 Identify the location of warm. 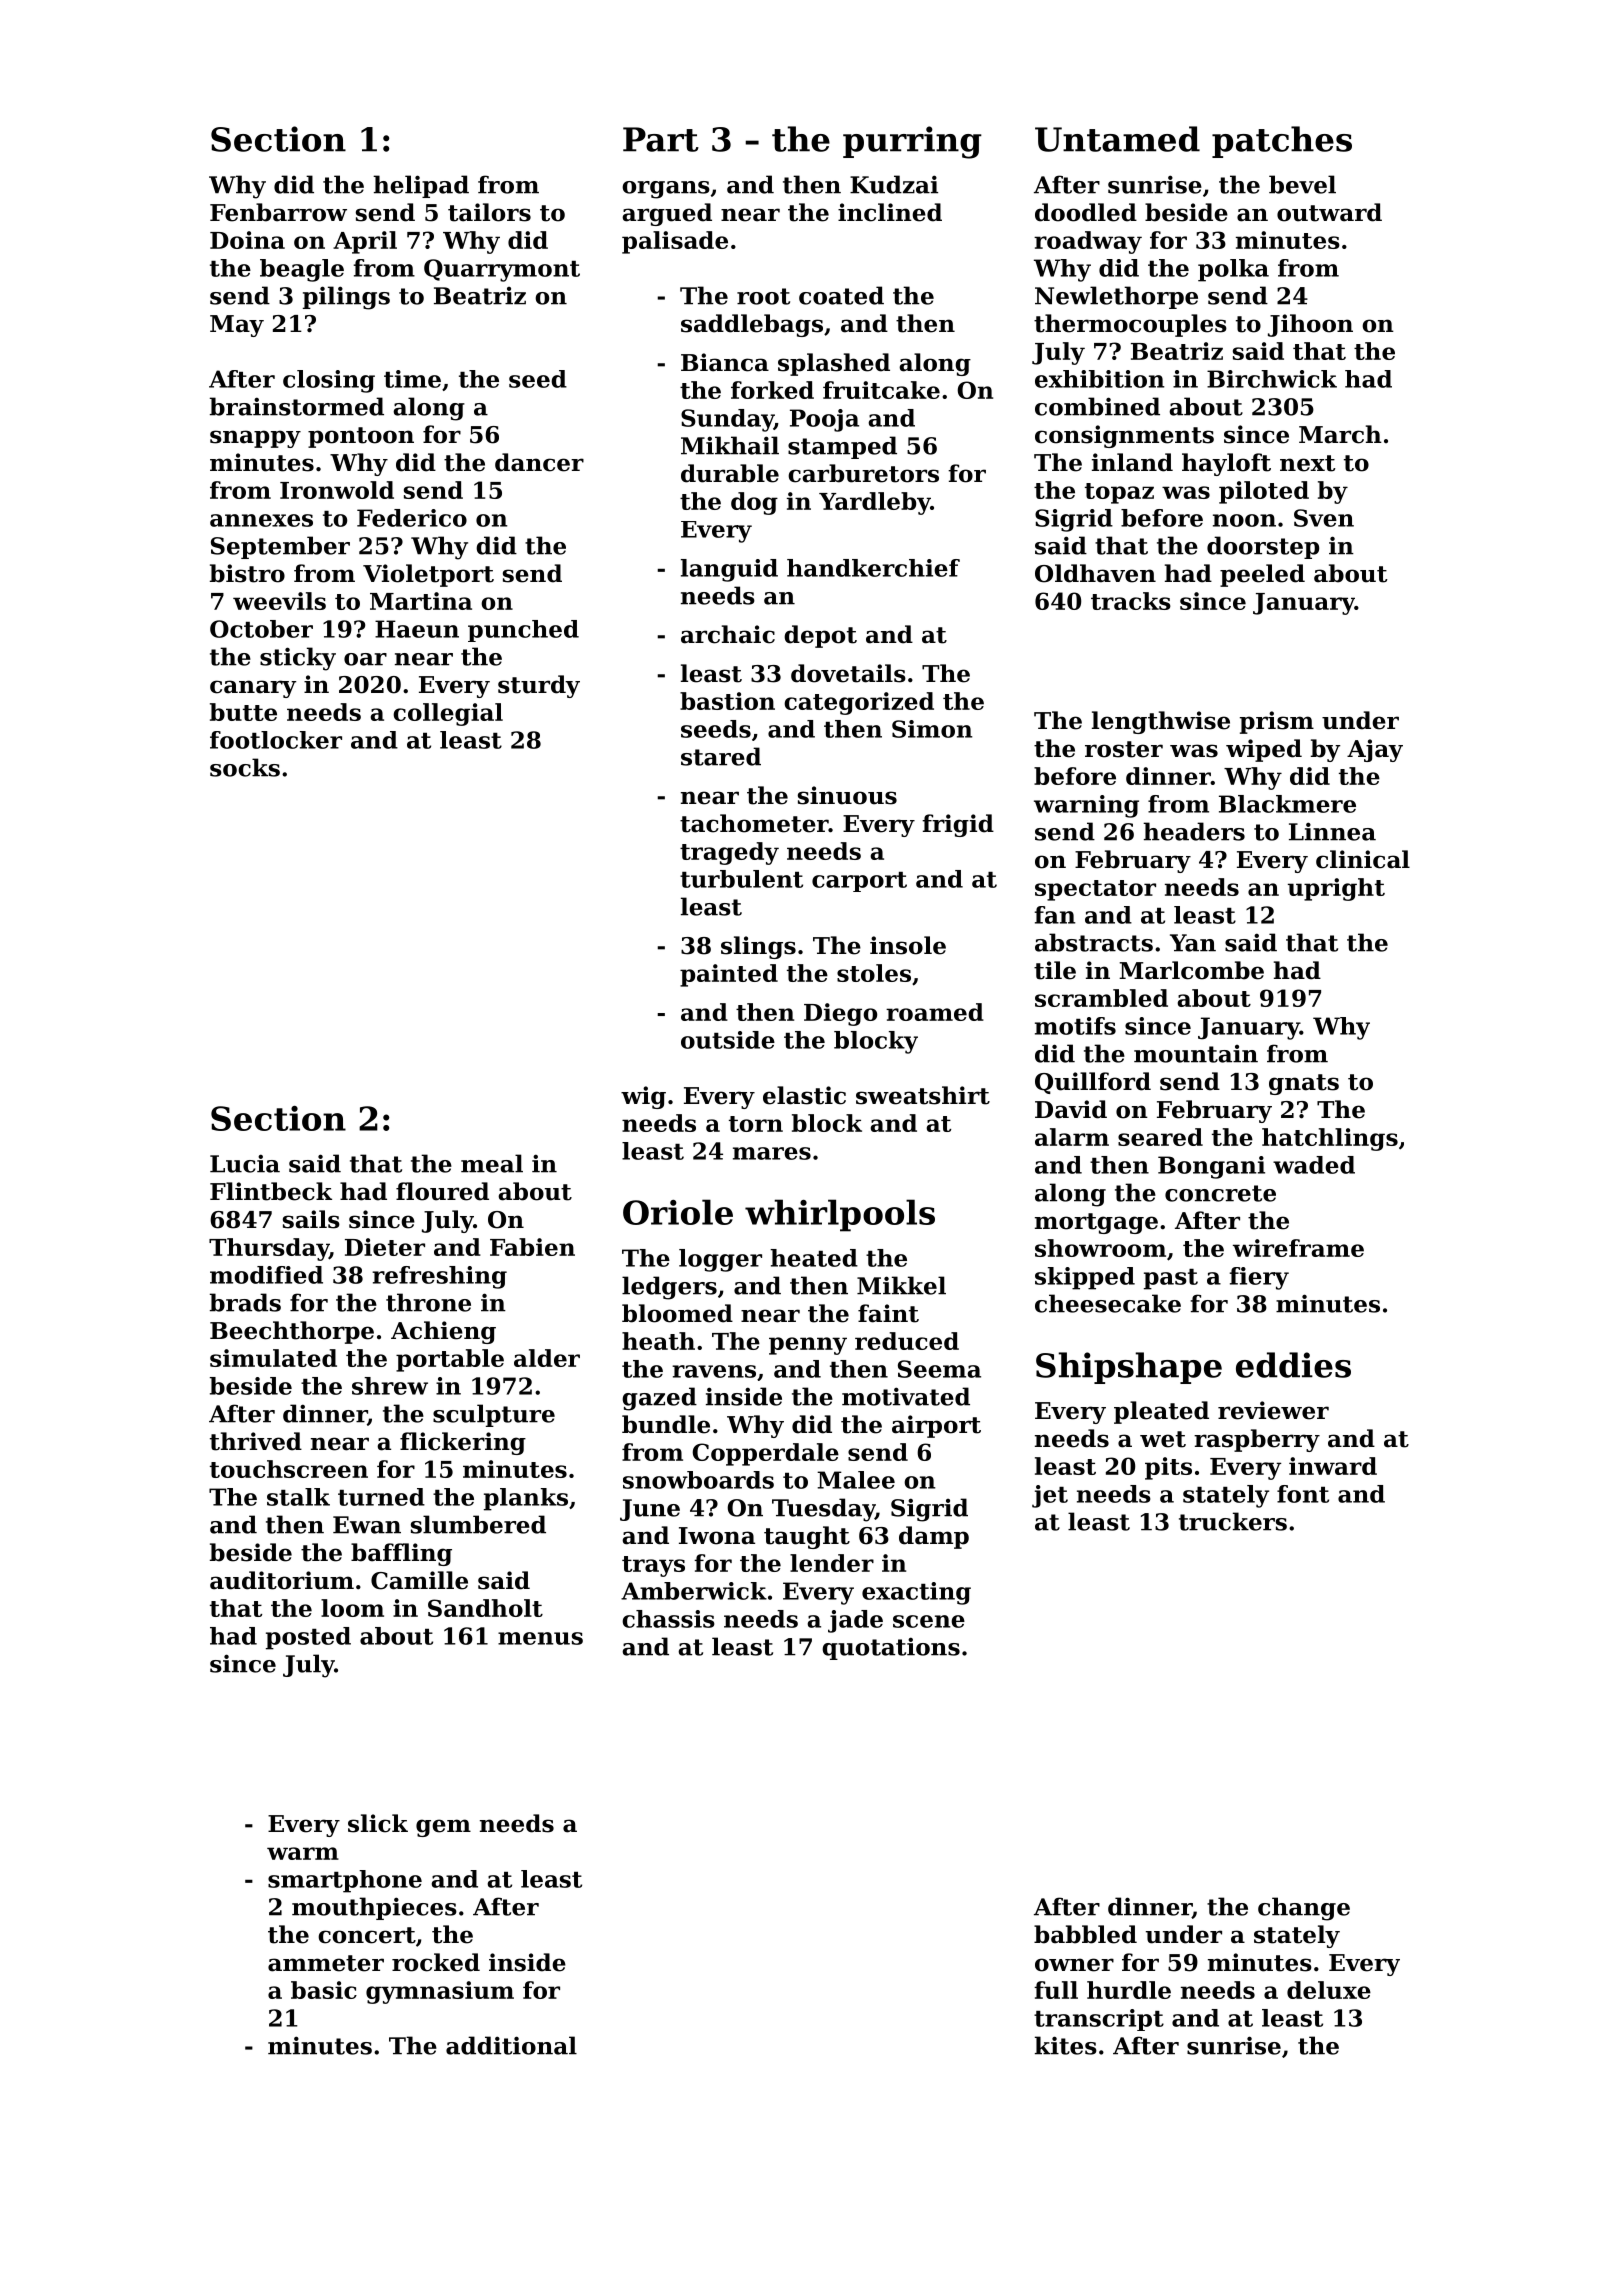
(303, 1853).
